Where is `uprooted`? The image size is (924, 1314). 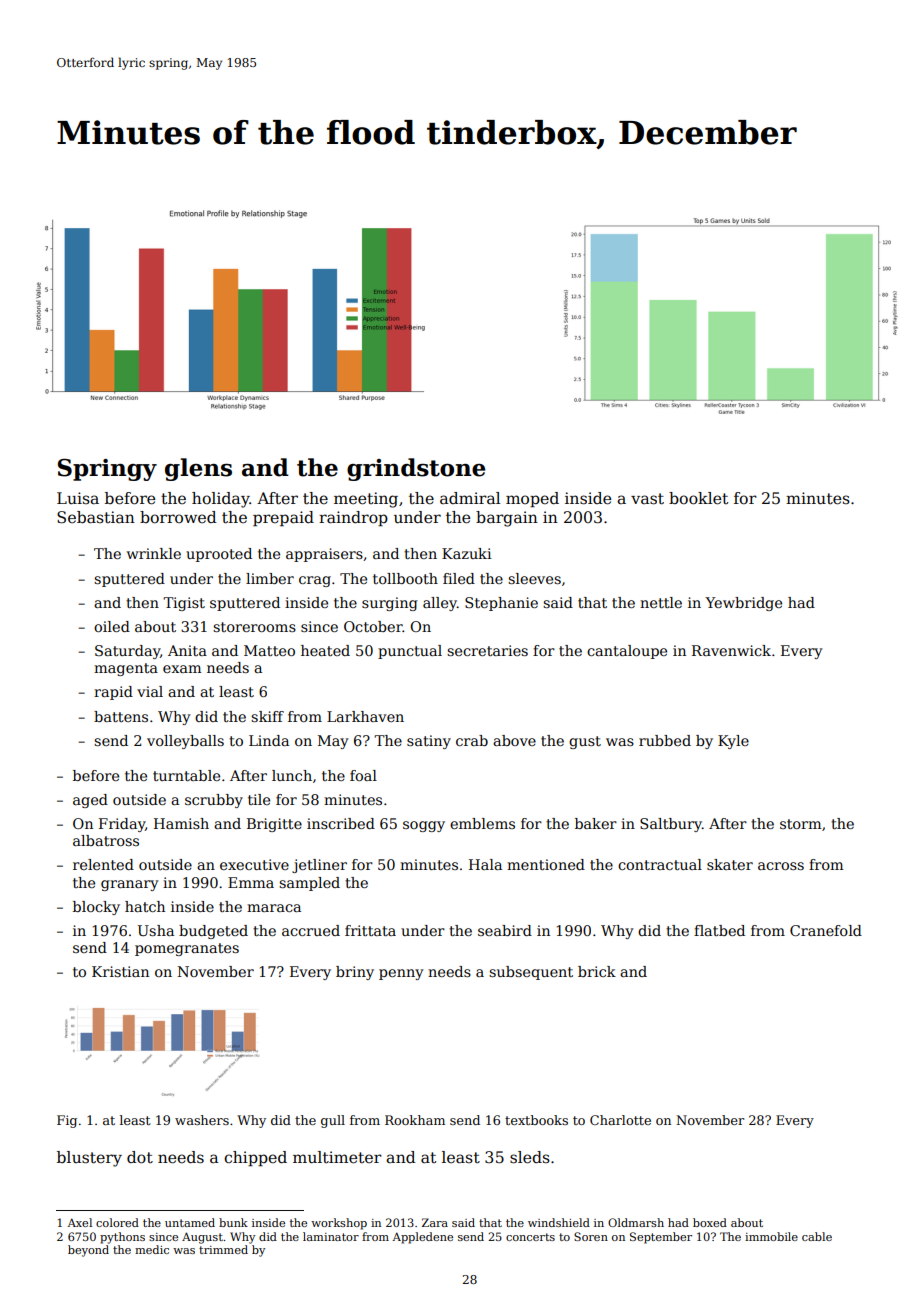
uprooted is located at coordinates (219, 555).
